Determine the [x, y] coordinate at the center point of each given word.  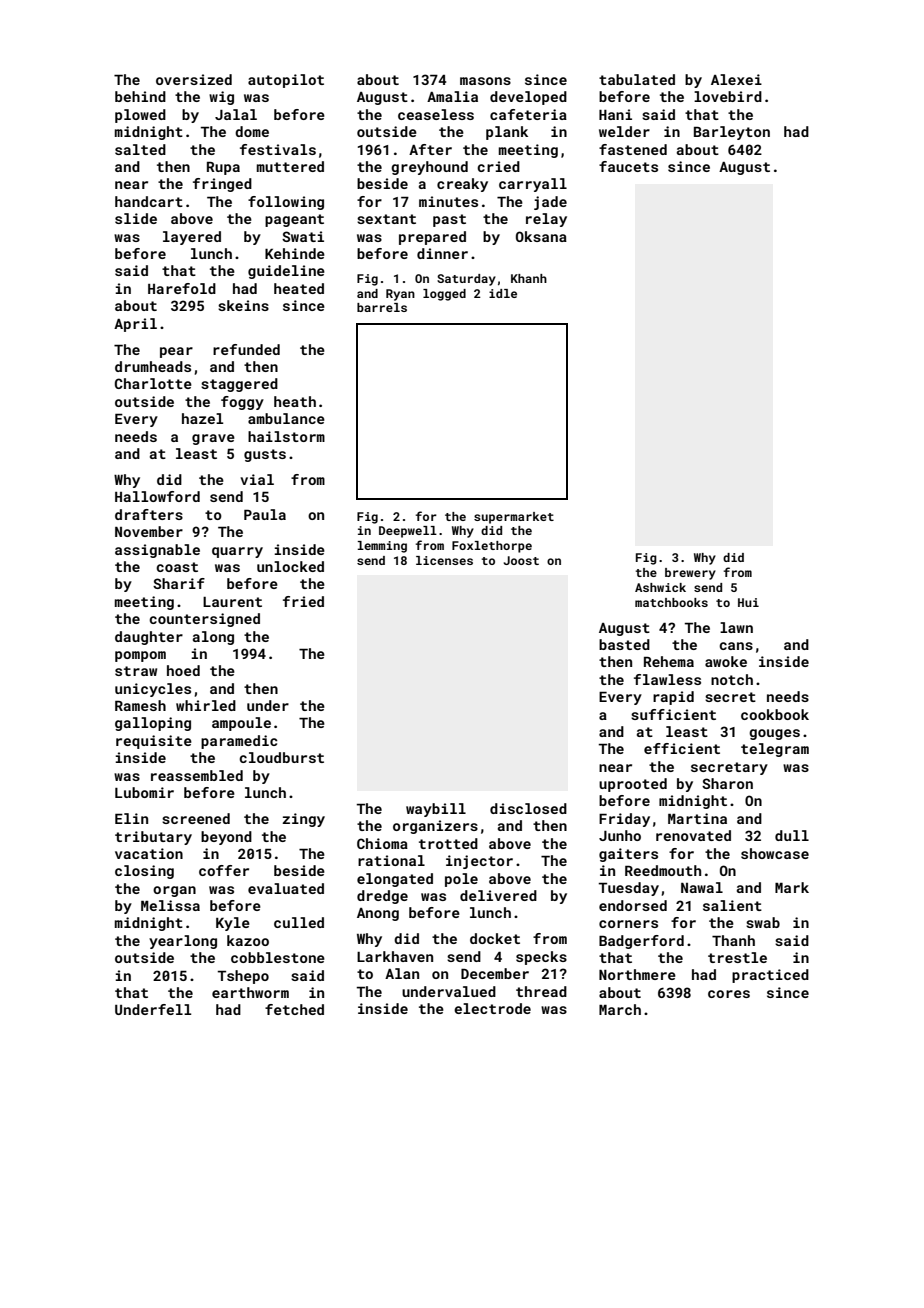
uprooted [633, 785]
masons [485, 81]
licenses [444, 560]
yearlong [183, 942]
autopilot [286, 81]
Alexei [736, 79]
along [213, 638]
